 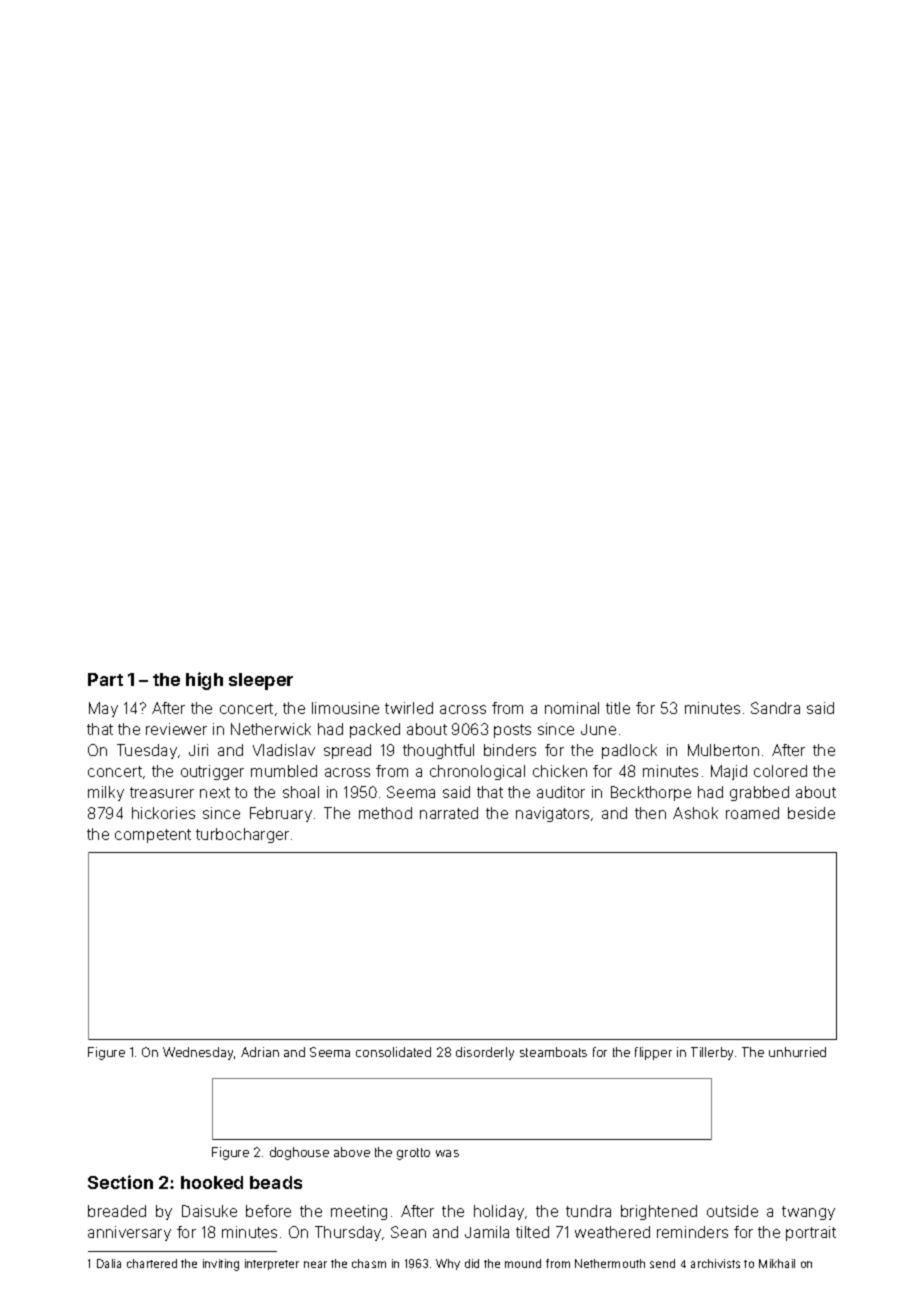 I want to click on was, so click(x=447, y=1153).
